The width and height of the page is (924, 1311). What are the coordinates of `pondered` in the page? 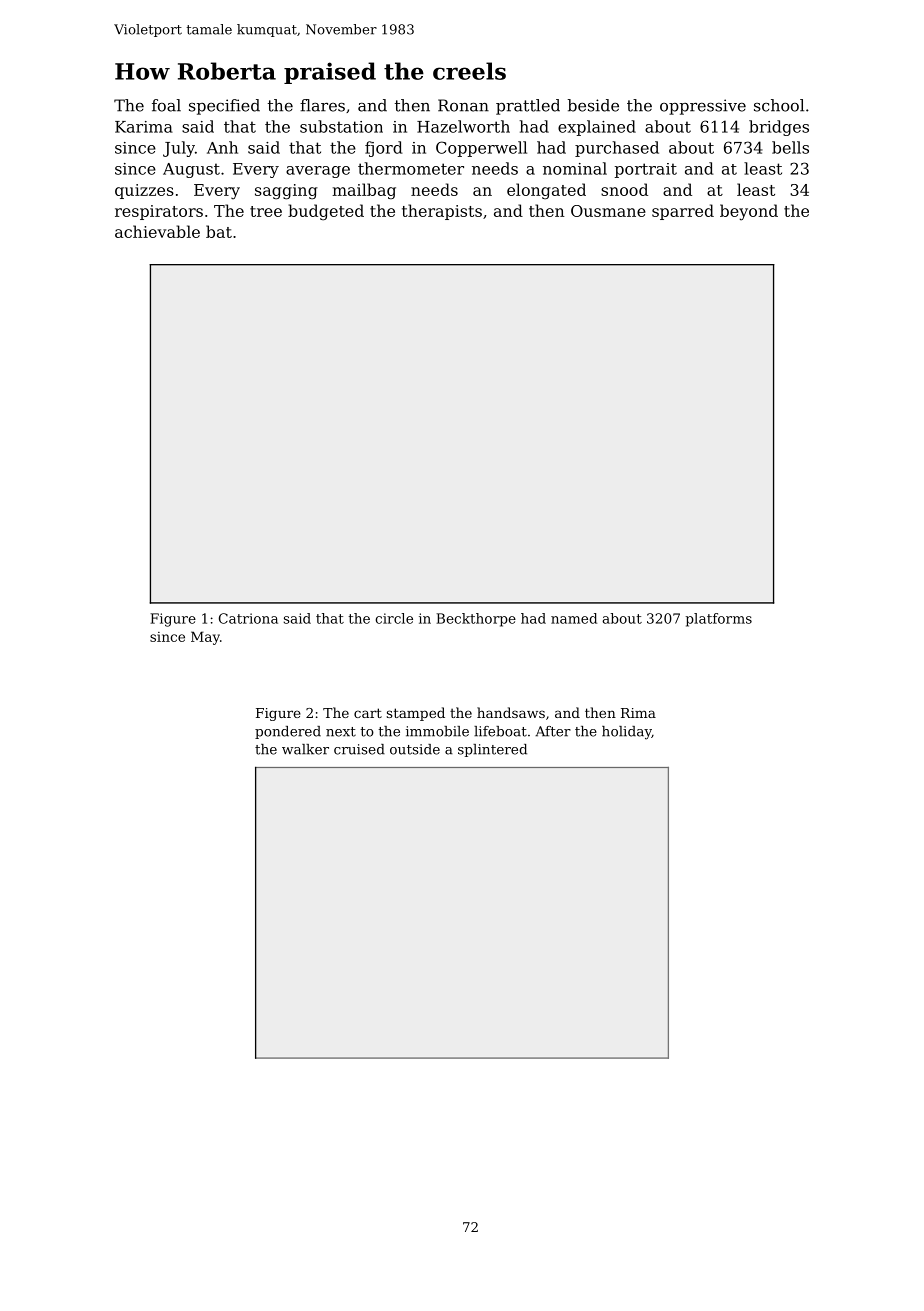 It's located at (288, 732).
